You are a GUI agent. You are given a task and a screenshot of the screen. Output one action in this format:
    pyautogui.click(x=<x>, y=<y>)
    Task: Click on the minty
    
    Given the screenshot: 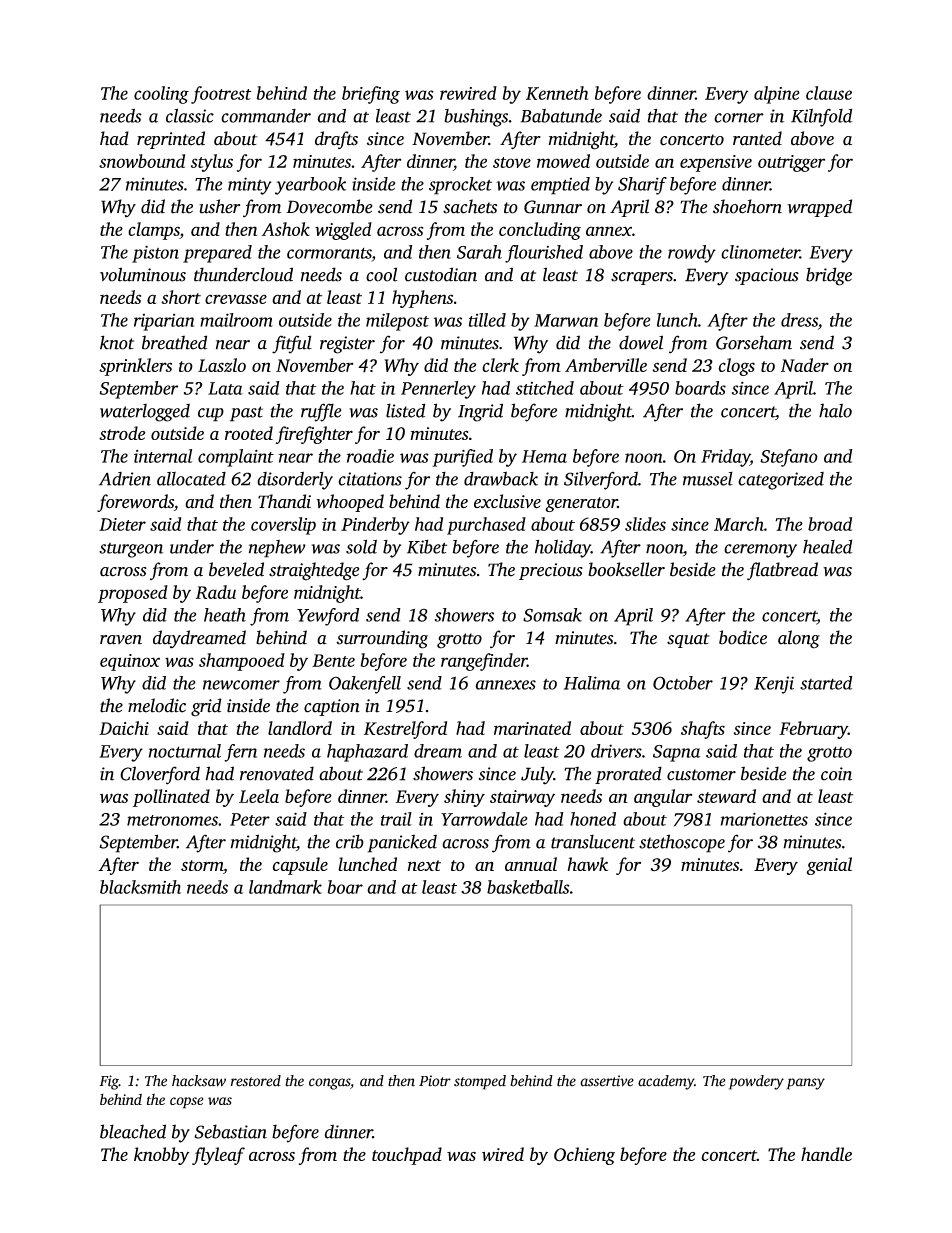 What is the action you would take?
    pyautogui.click(x=250, y=186)
